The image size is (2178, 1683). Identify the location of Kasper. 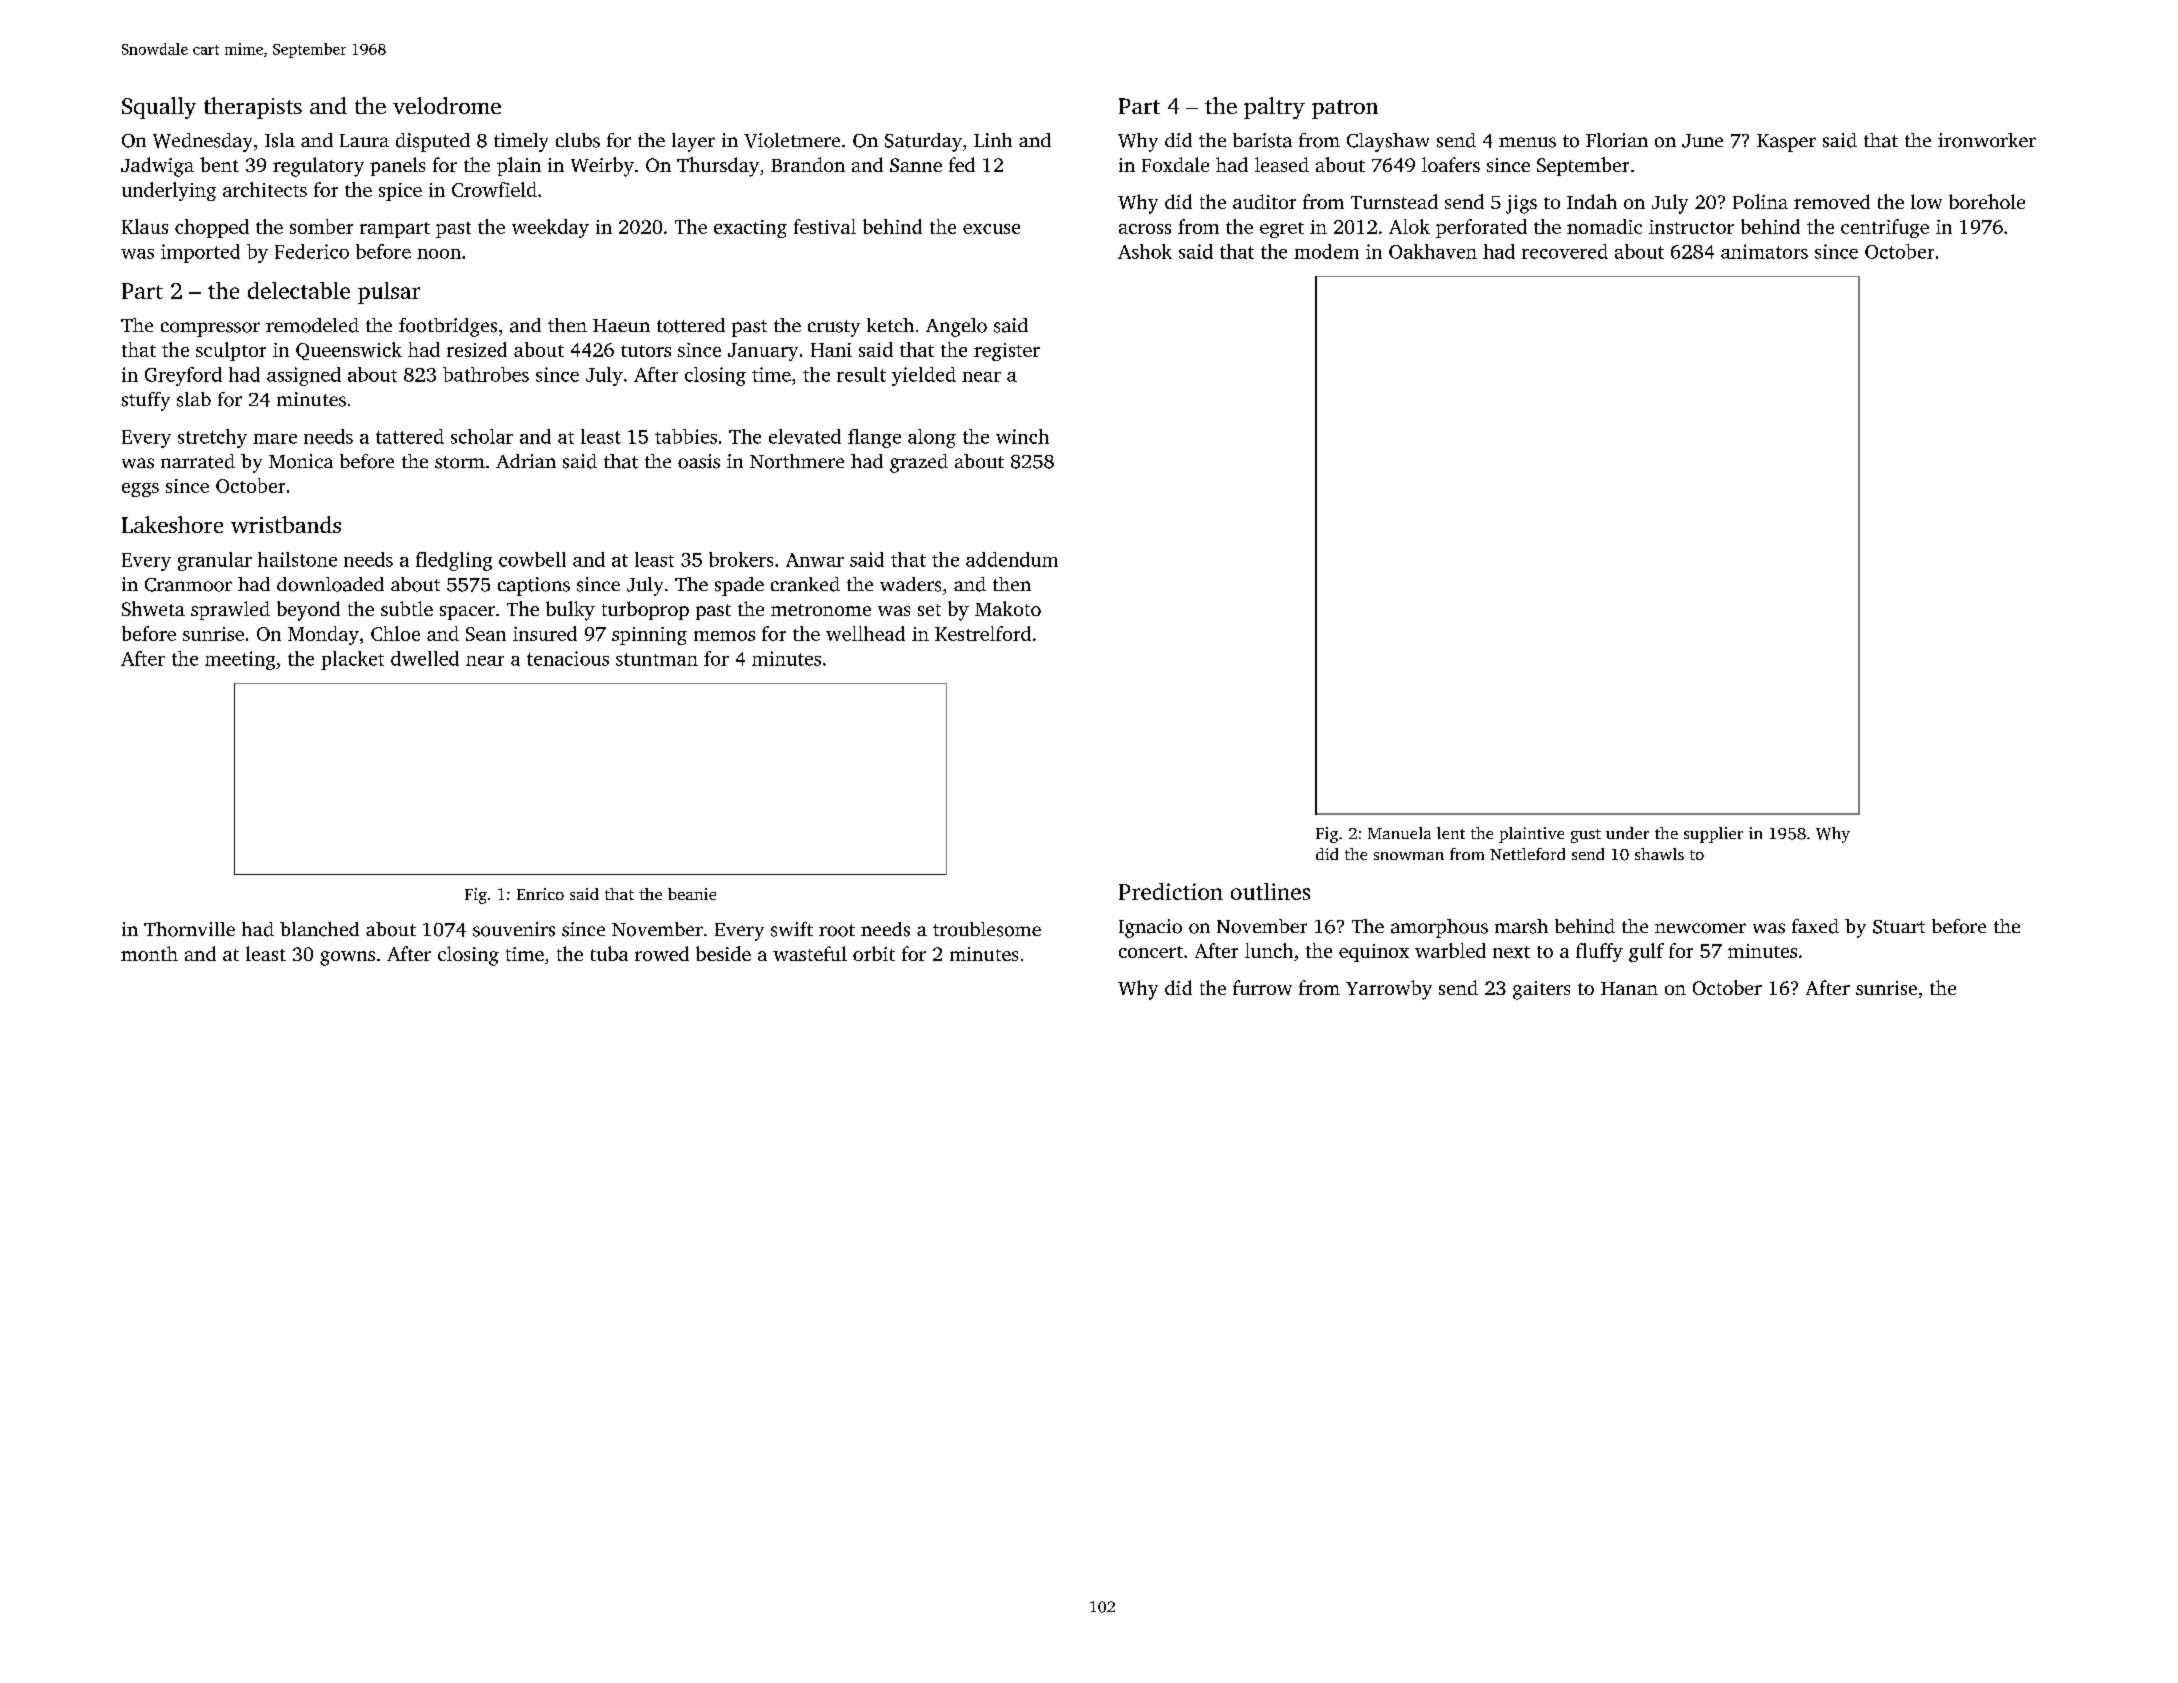
(1786, 143).
